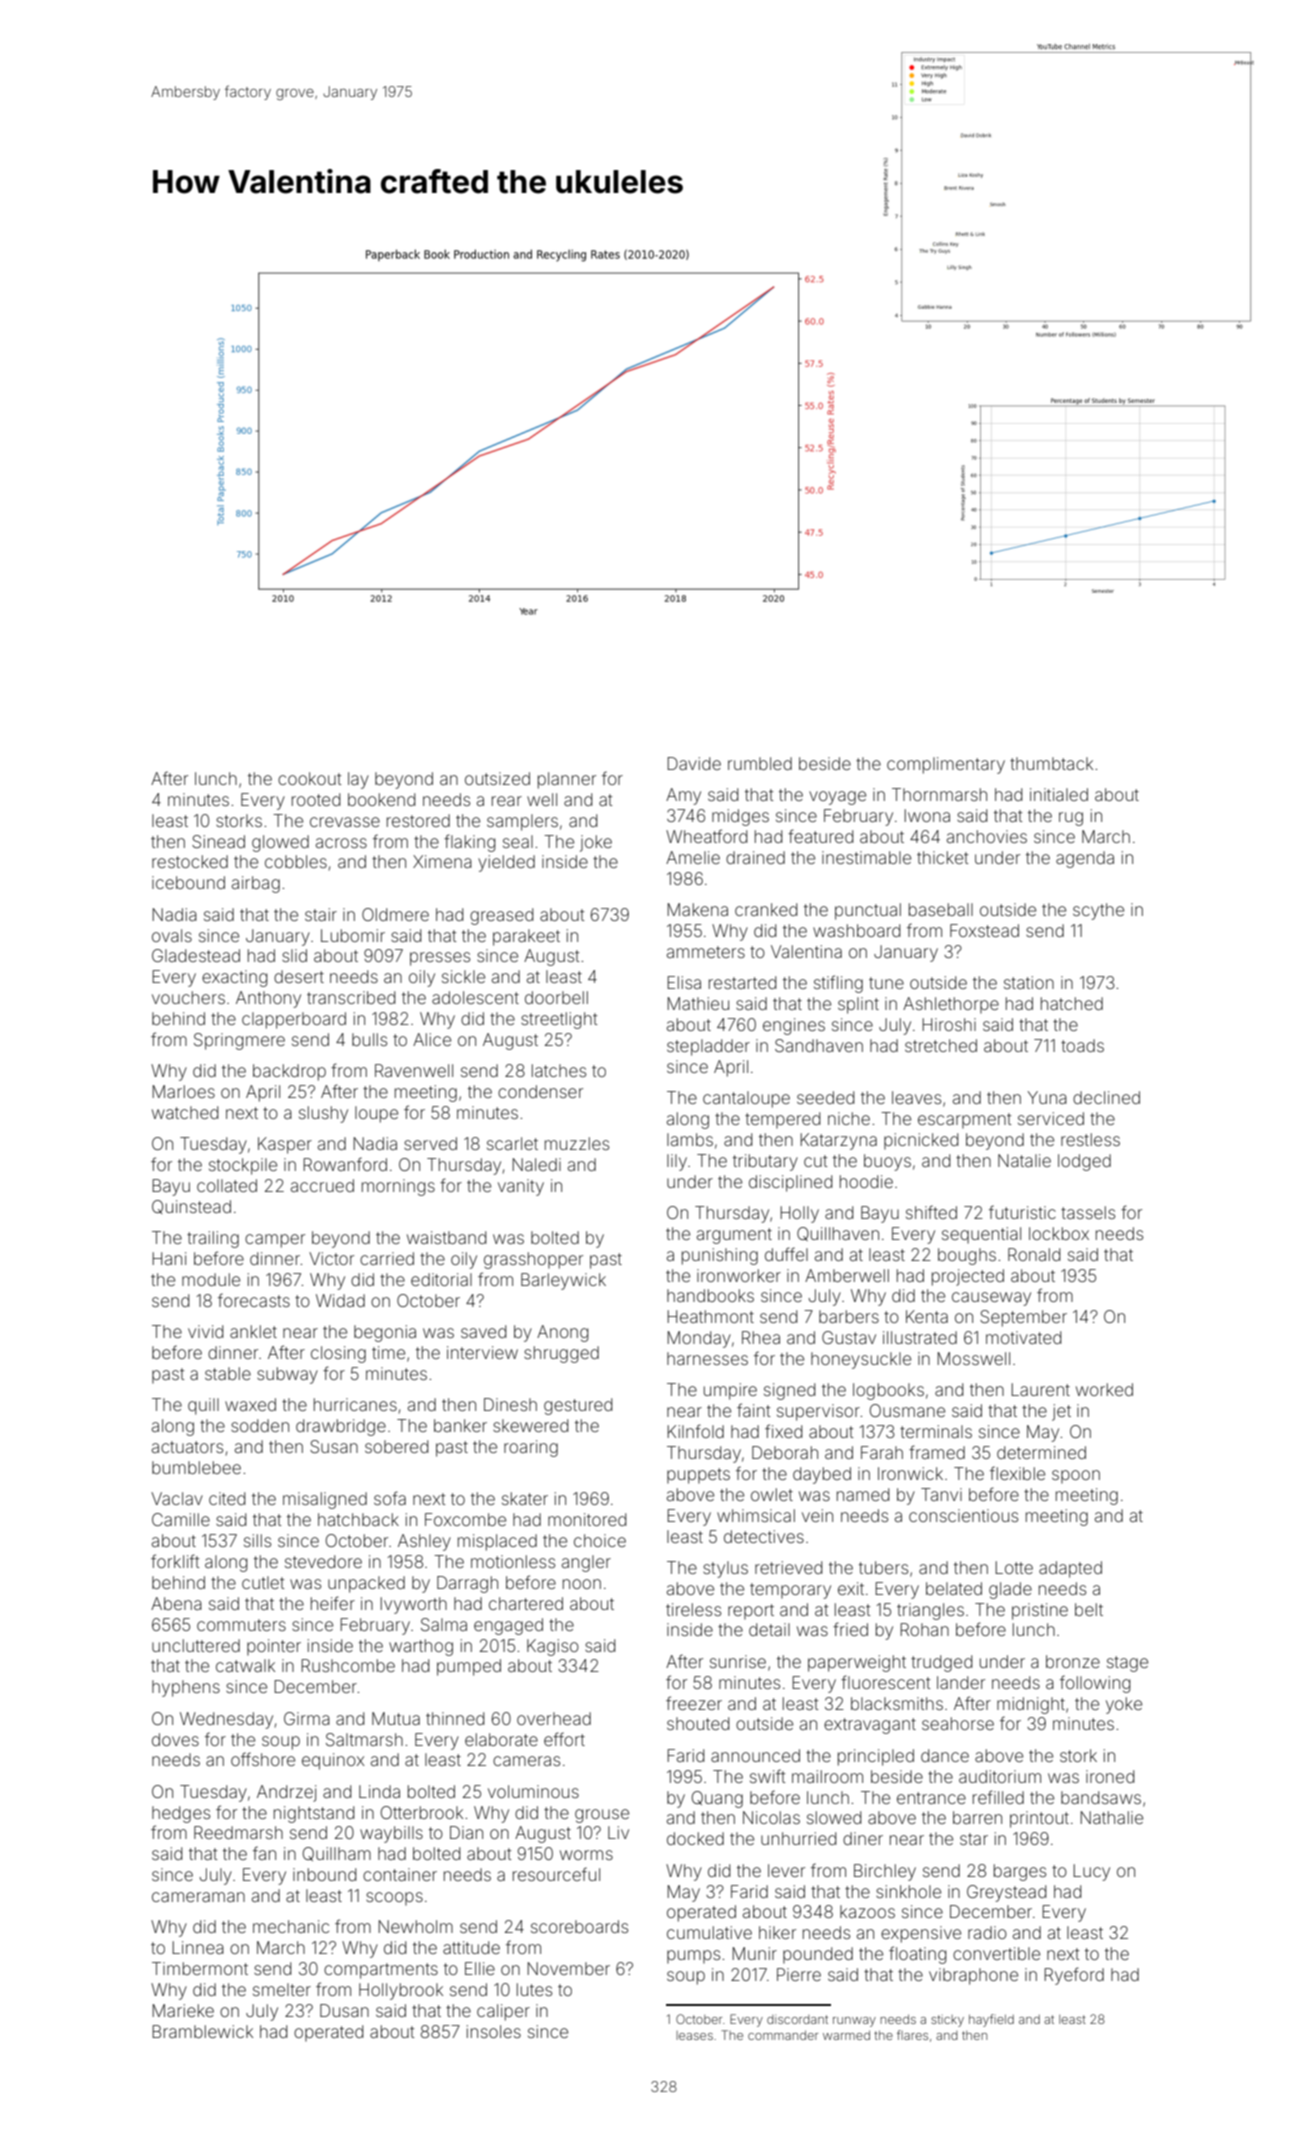 The width and height of the page is (1301, 2144). I want to click on vein, so click(817, 1515).
